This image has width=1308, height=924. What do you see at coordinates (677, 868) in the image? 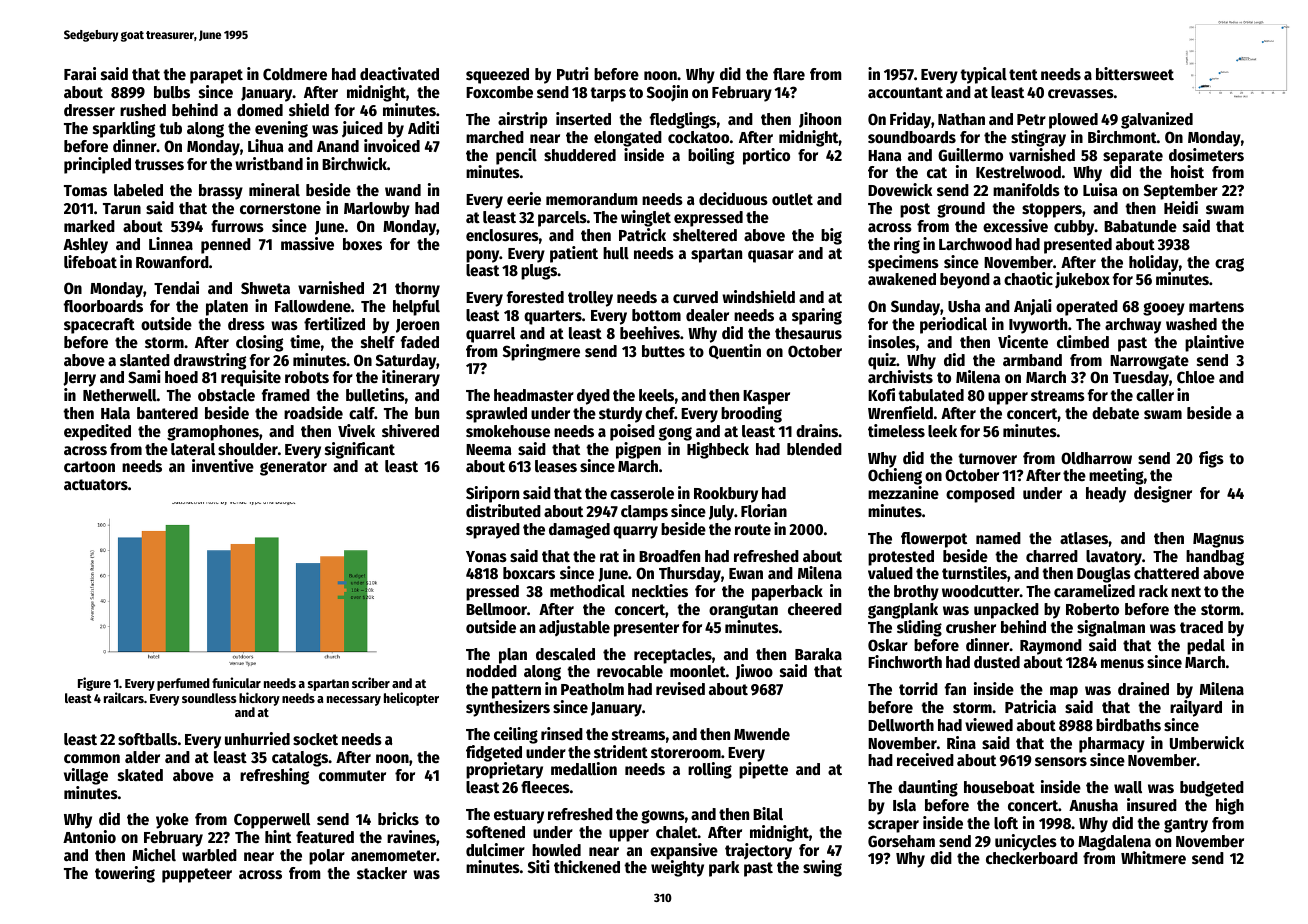
I see `weighty` at bounding box center [677, 868].
